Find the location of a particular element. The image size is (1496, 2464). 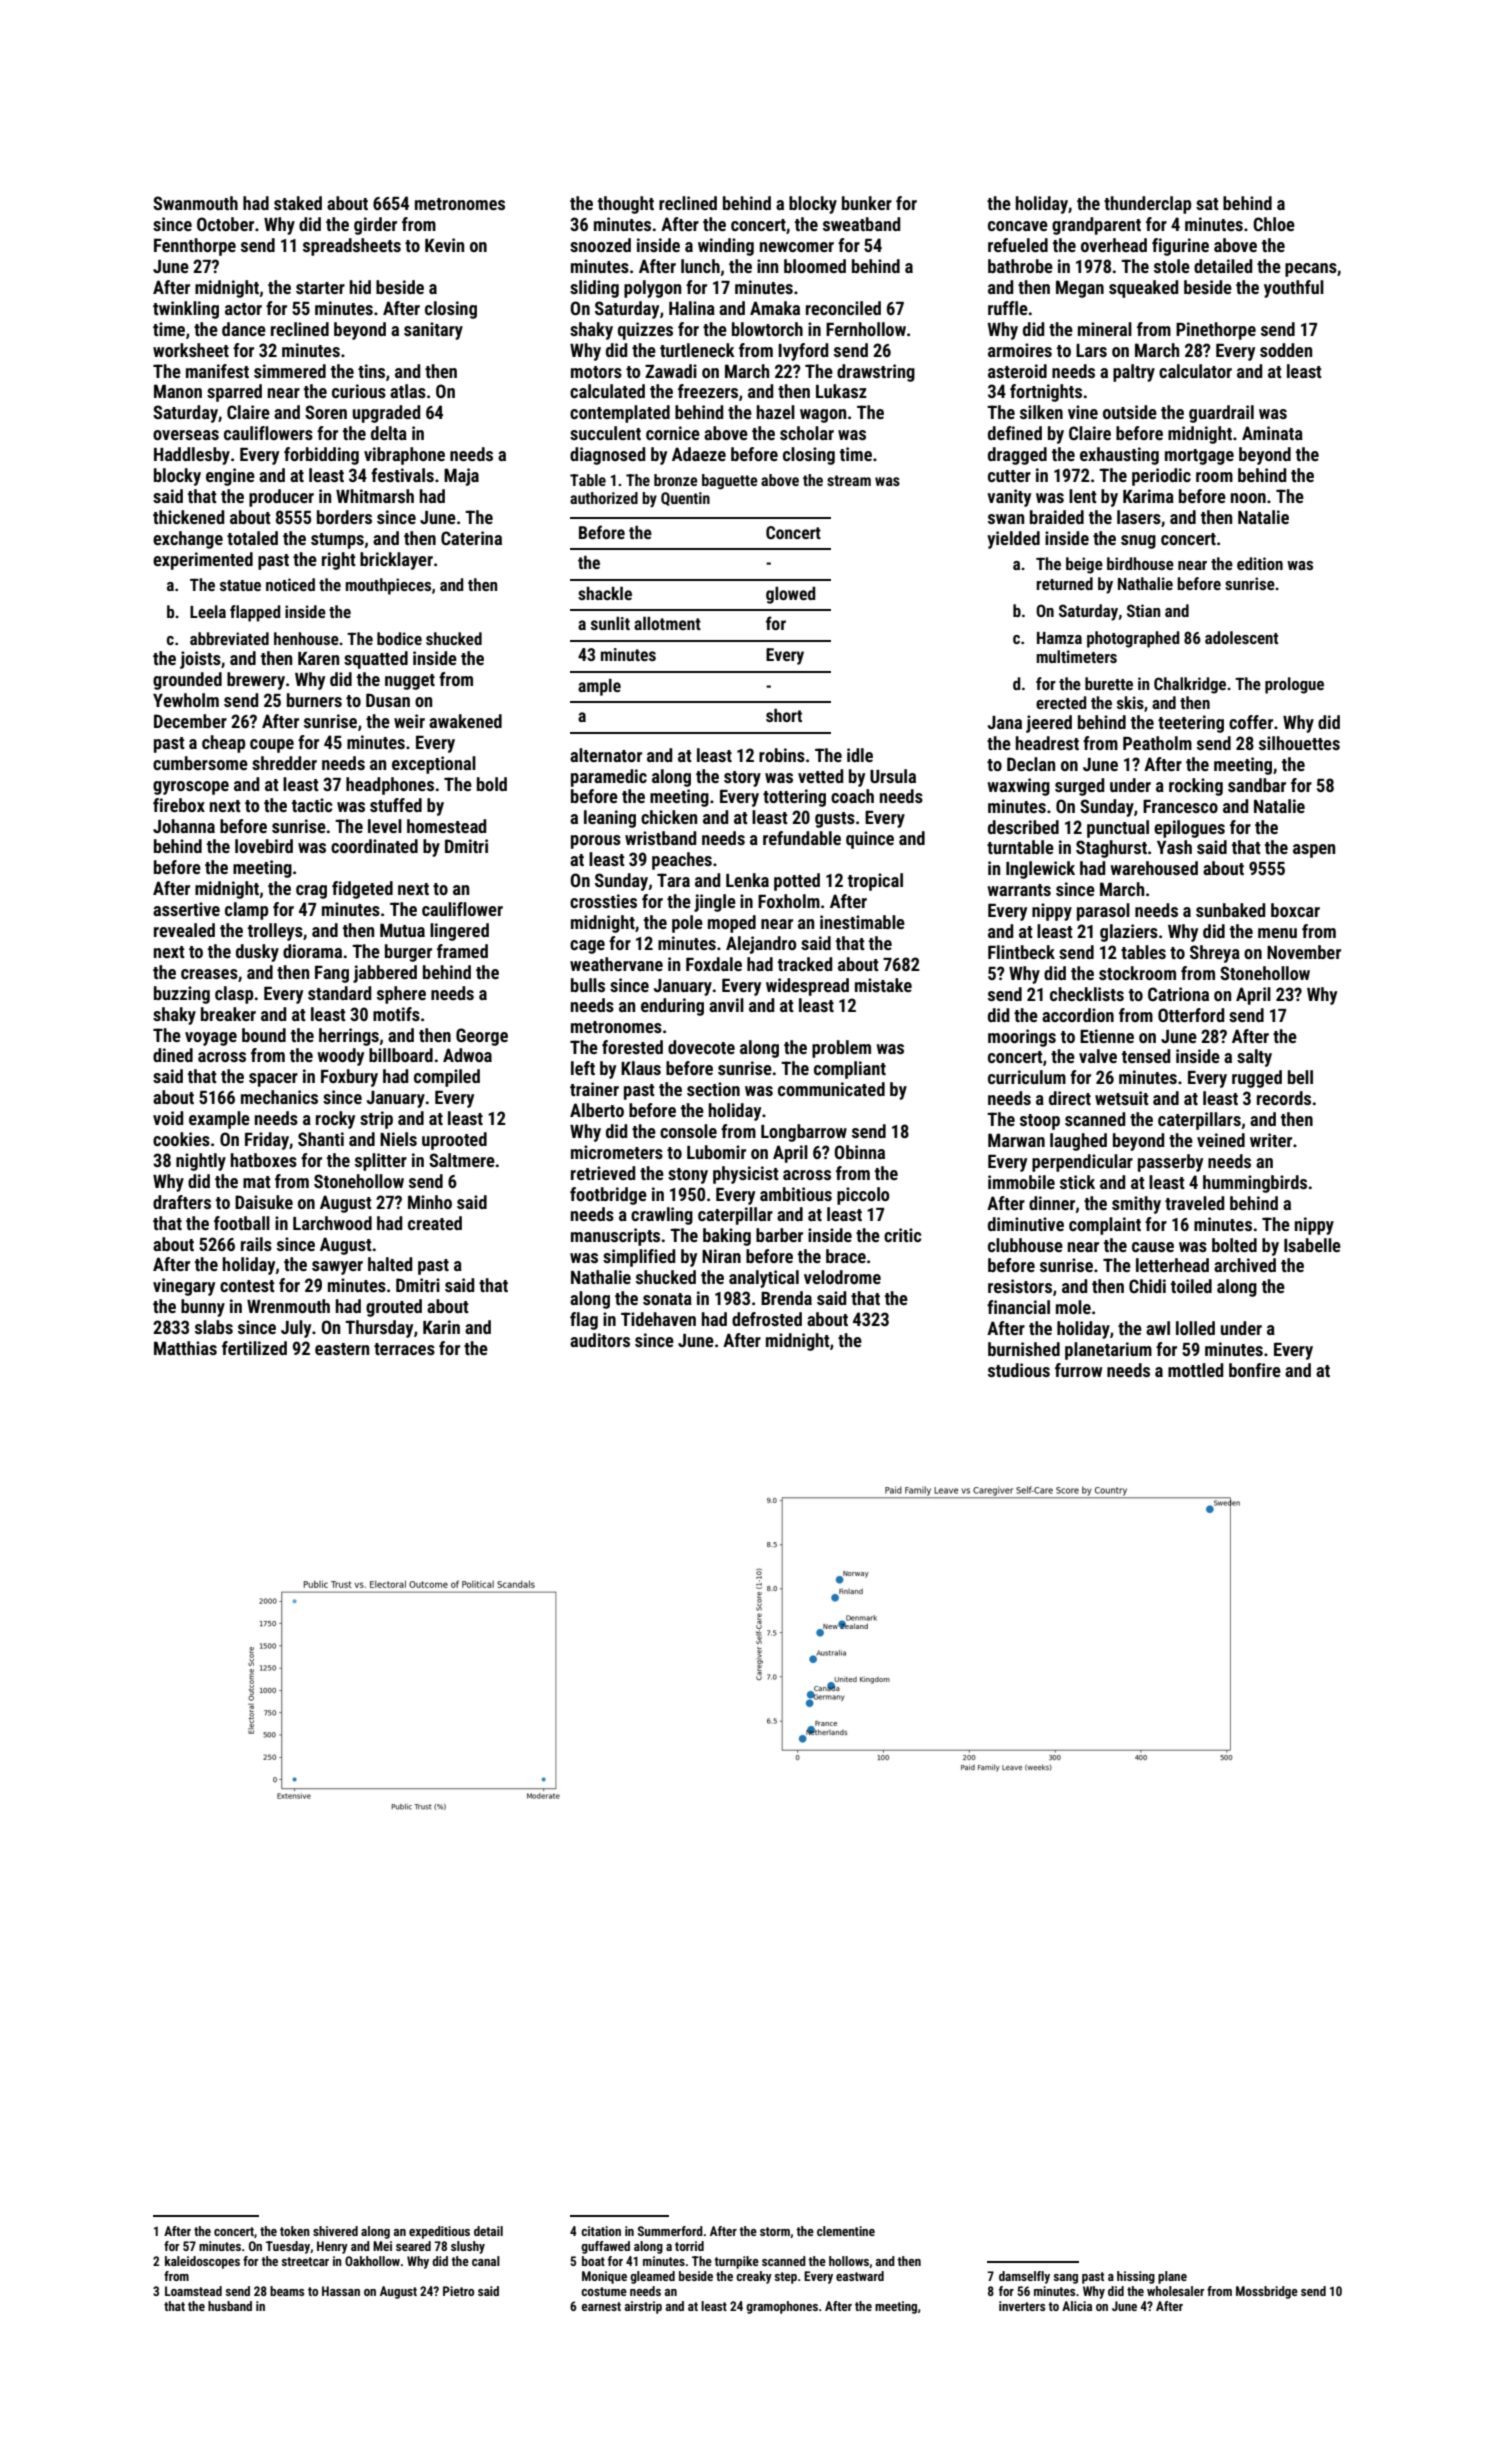

sodden is located at coordinates (1286, 350).
